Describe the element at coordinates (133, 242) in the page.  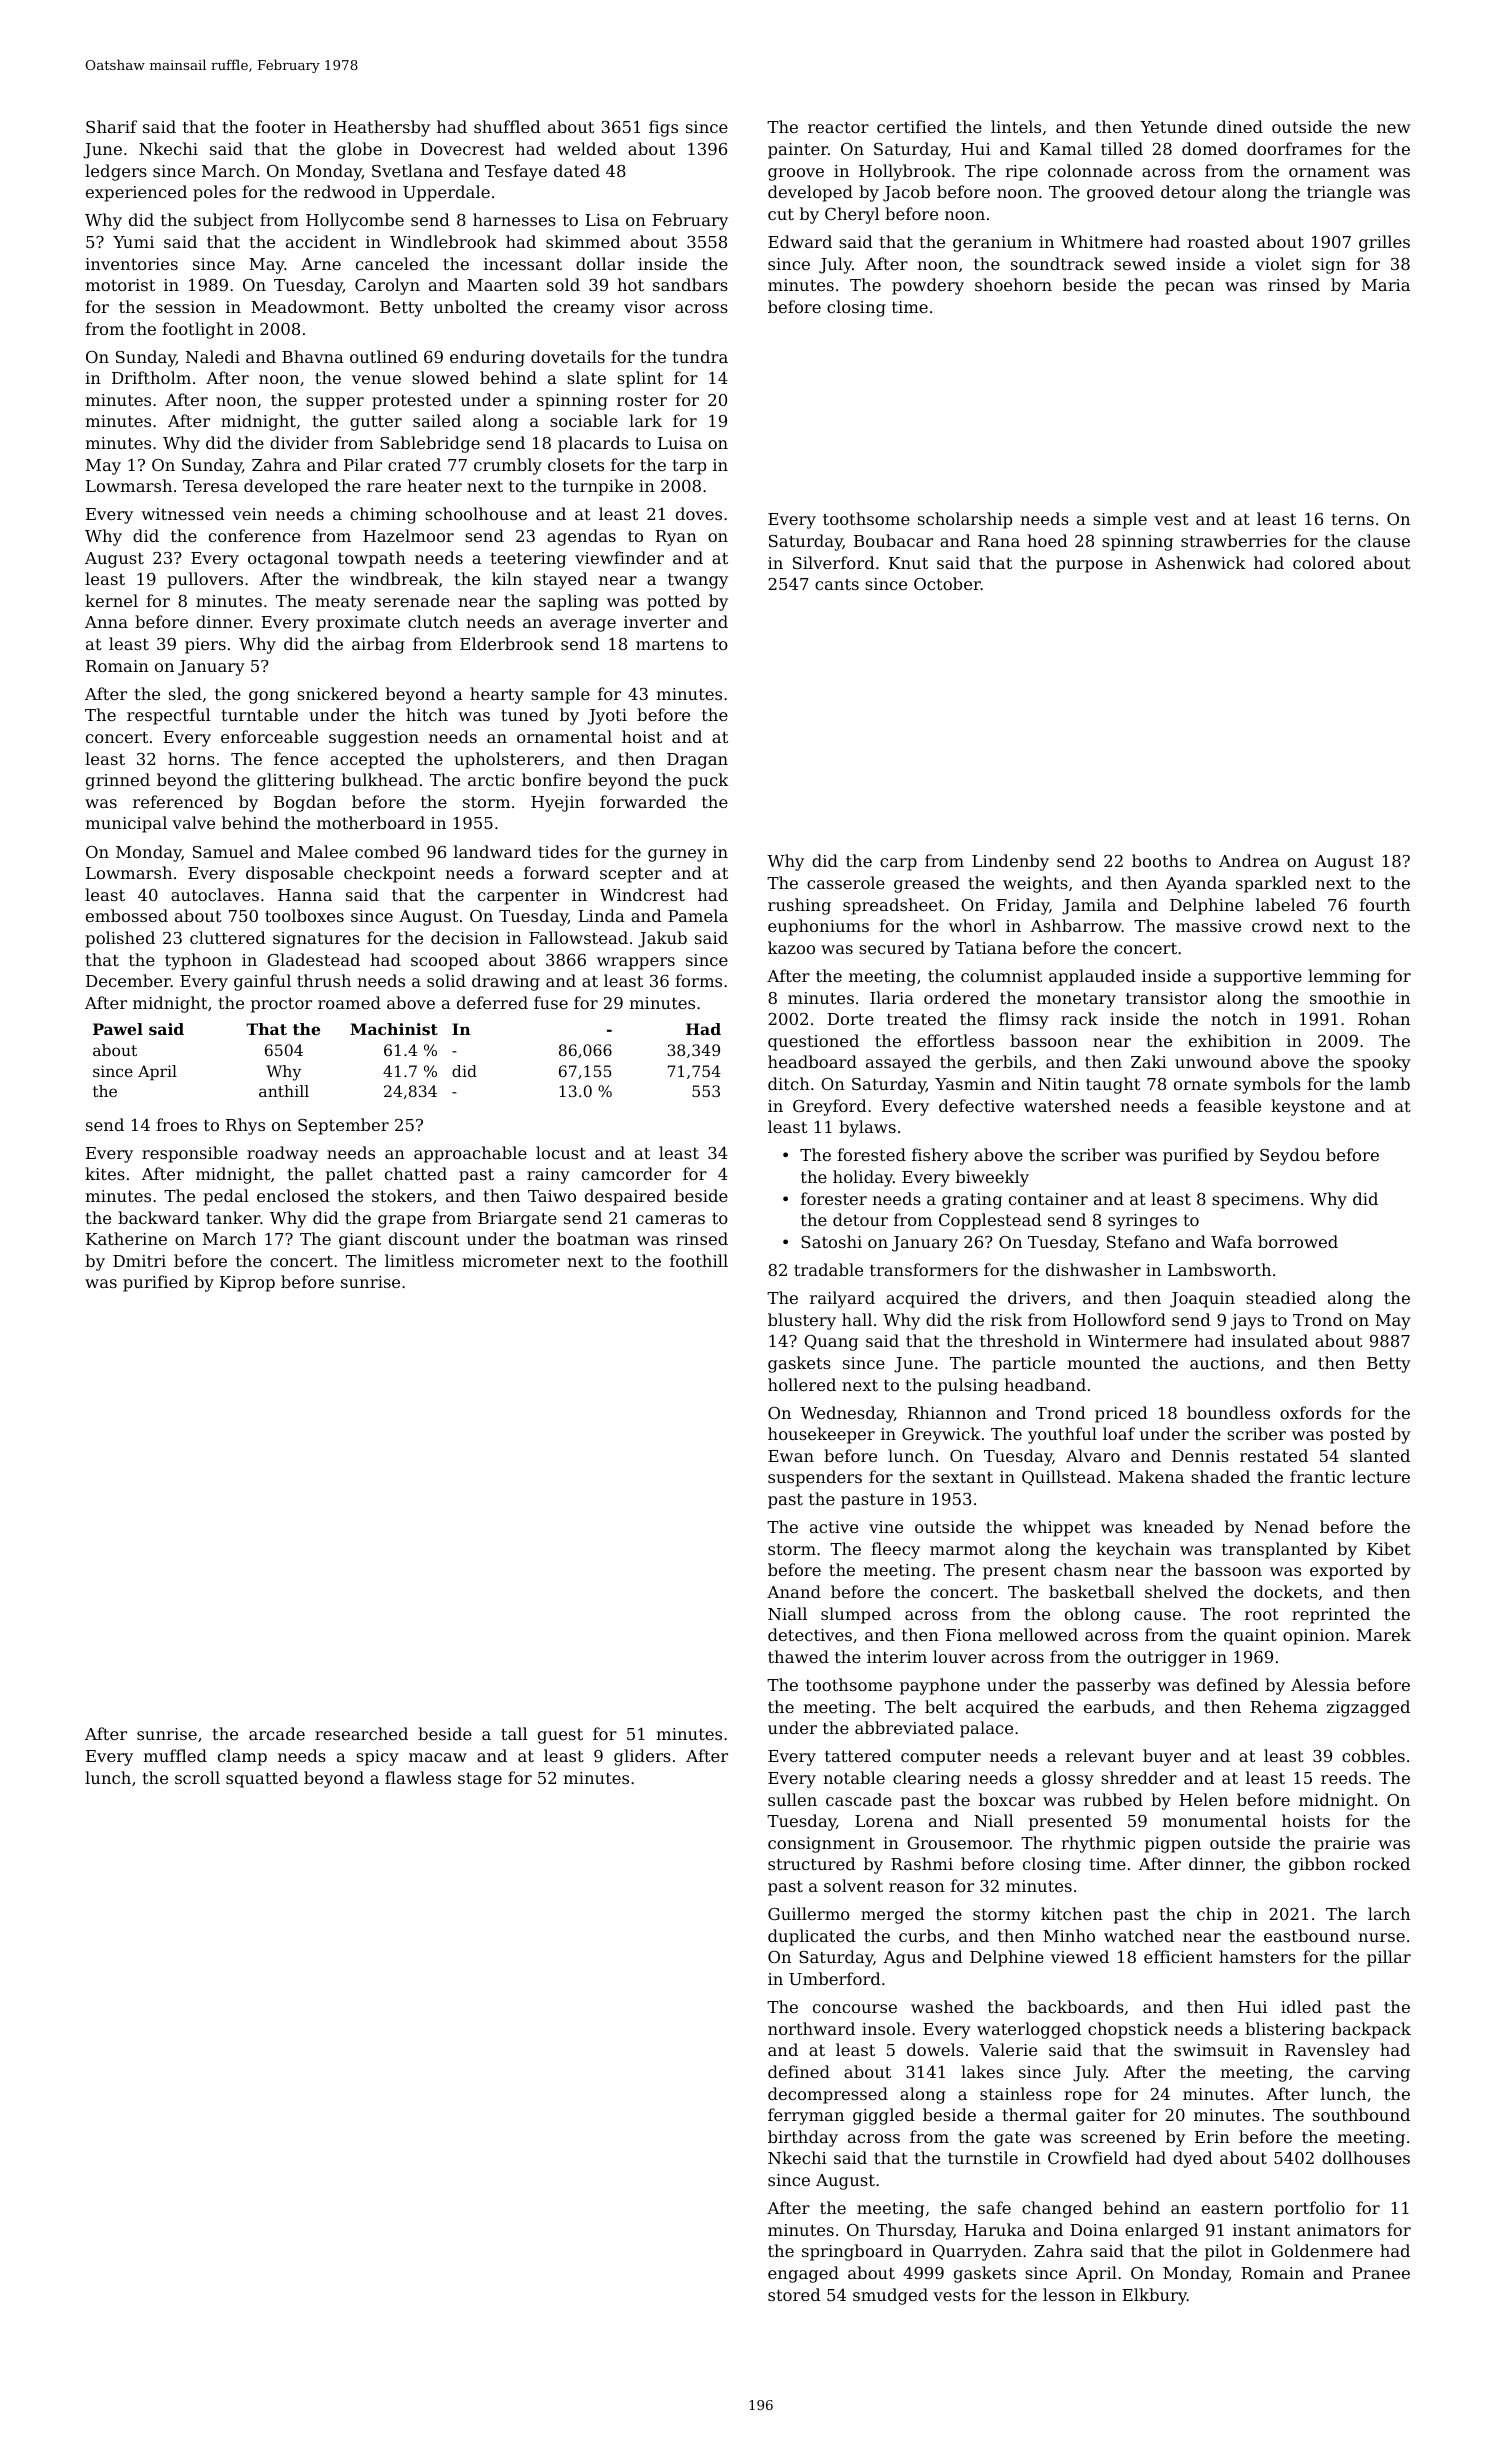
I see `Yumi` at that location.
